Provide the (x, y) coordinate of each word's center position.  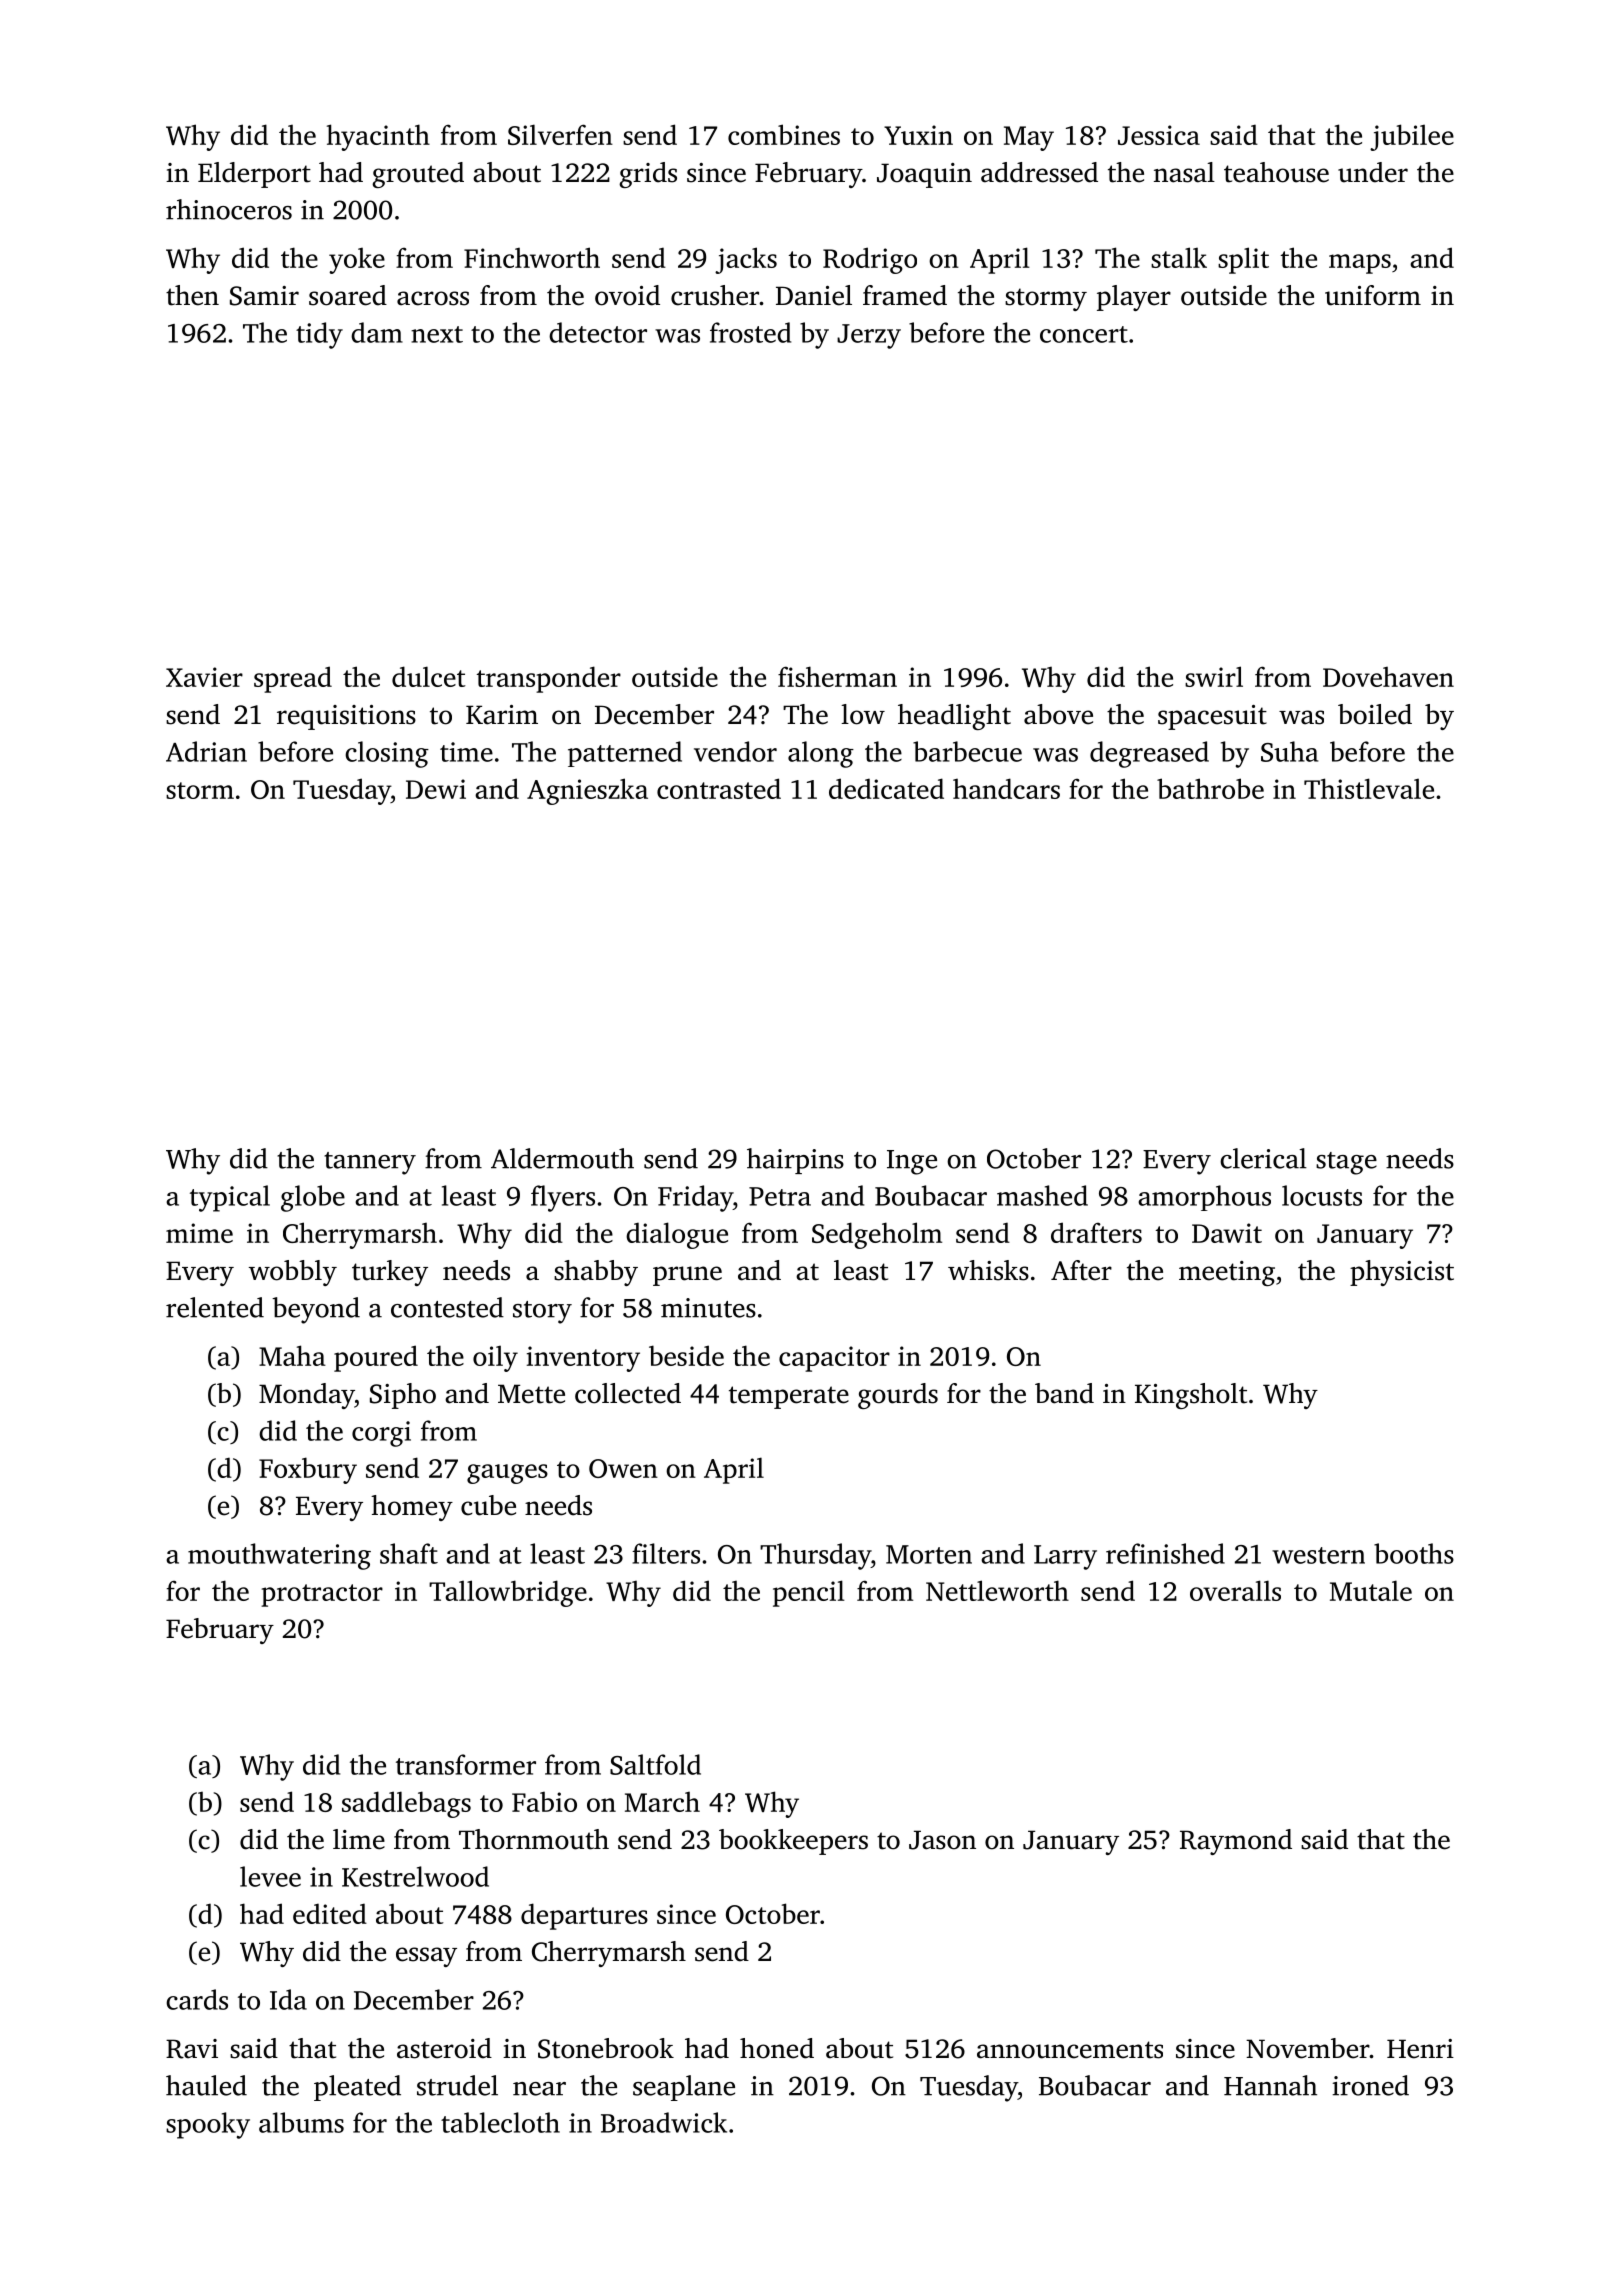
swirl (1214, 676)
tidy (319, 335)
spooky (208, 2125)
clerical (1263, 1158)
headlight (954, 717)
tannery (370, 1163)
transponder (548, 679)
